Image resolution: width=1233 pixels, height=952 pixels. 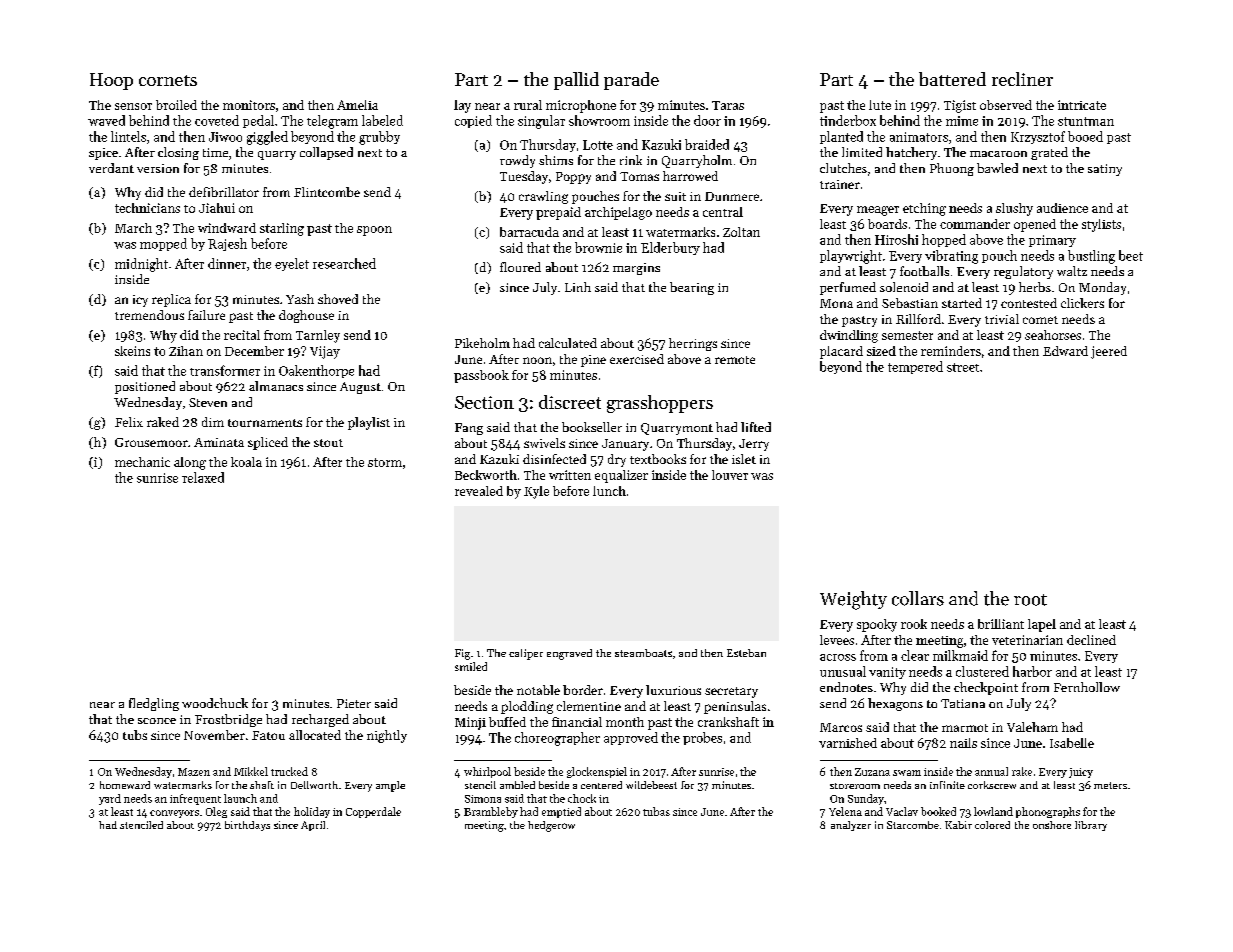 I want to click on birthdays, so click(x=247, y=826).
